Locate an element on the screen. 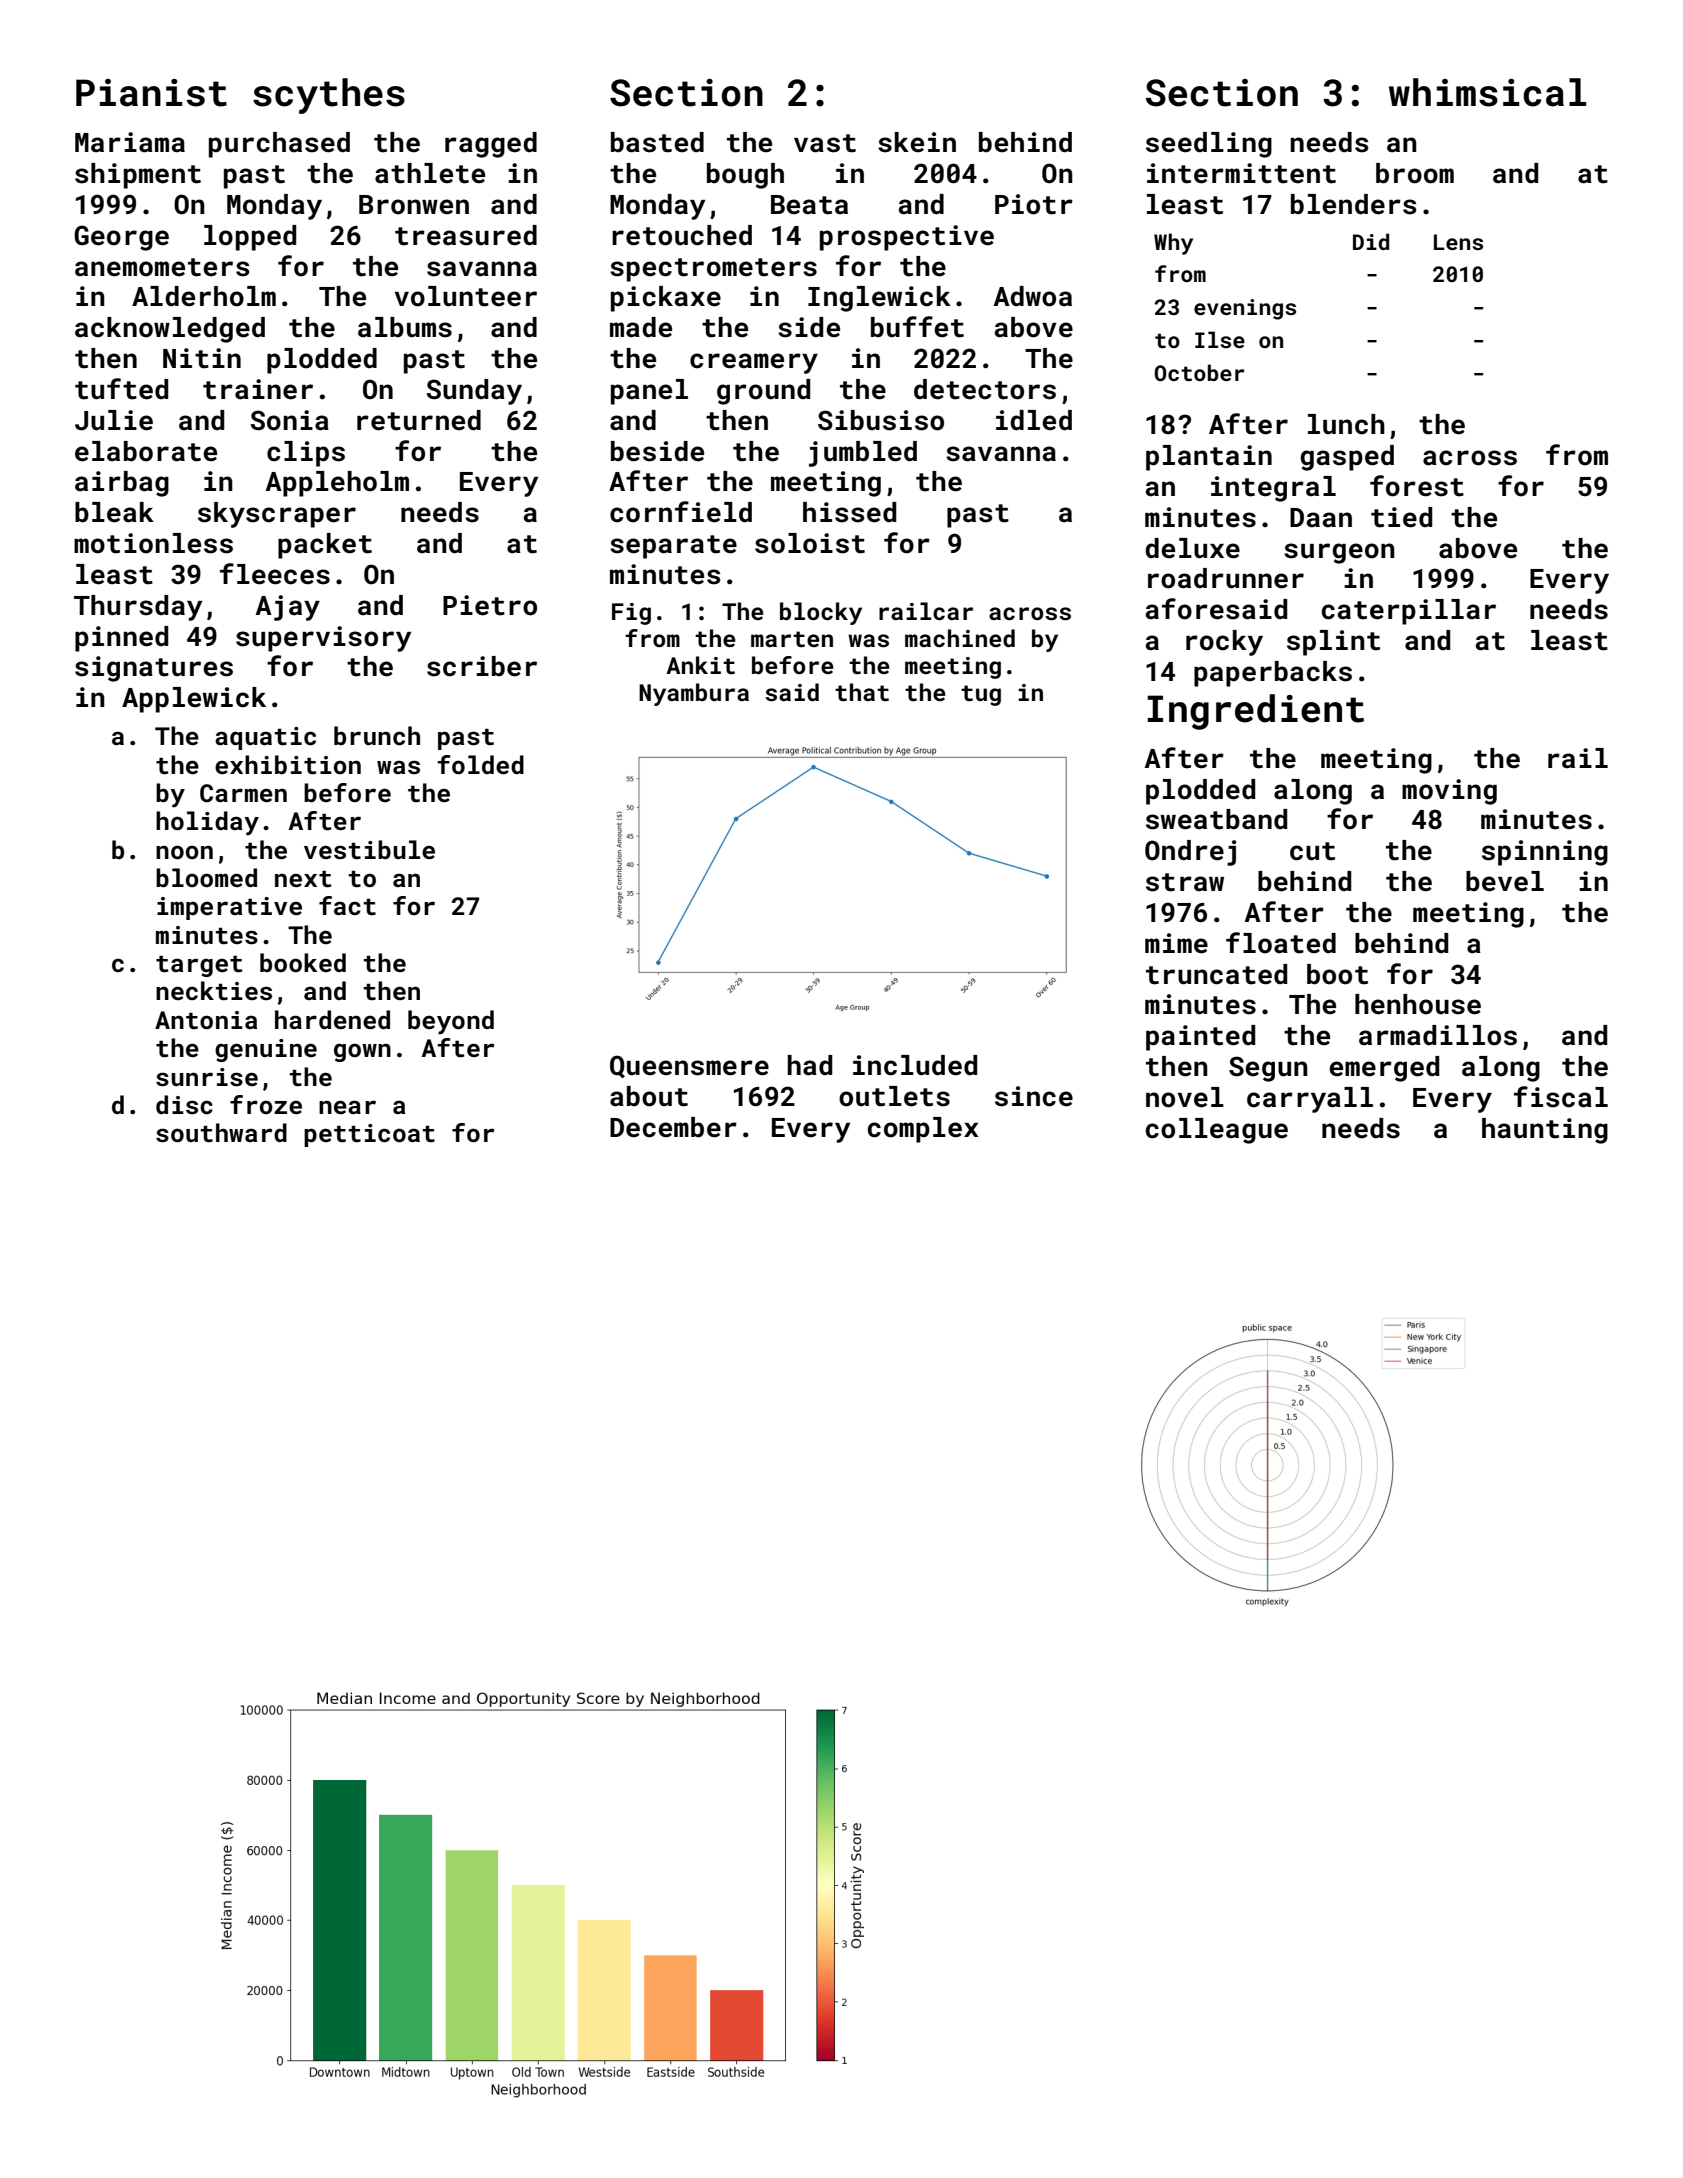 The image size is (1683, 2178). spinning is located at coordinates (1545, 853).
